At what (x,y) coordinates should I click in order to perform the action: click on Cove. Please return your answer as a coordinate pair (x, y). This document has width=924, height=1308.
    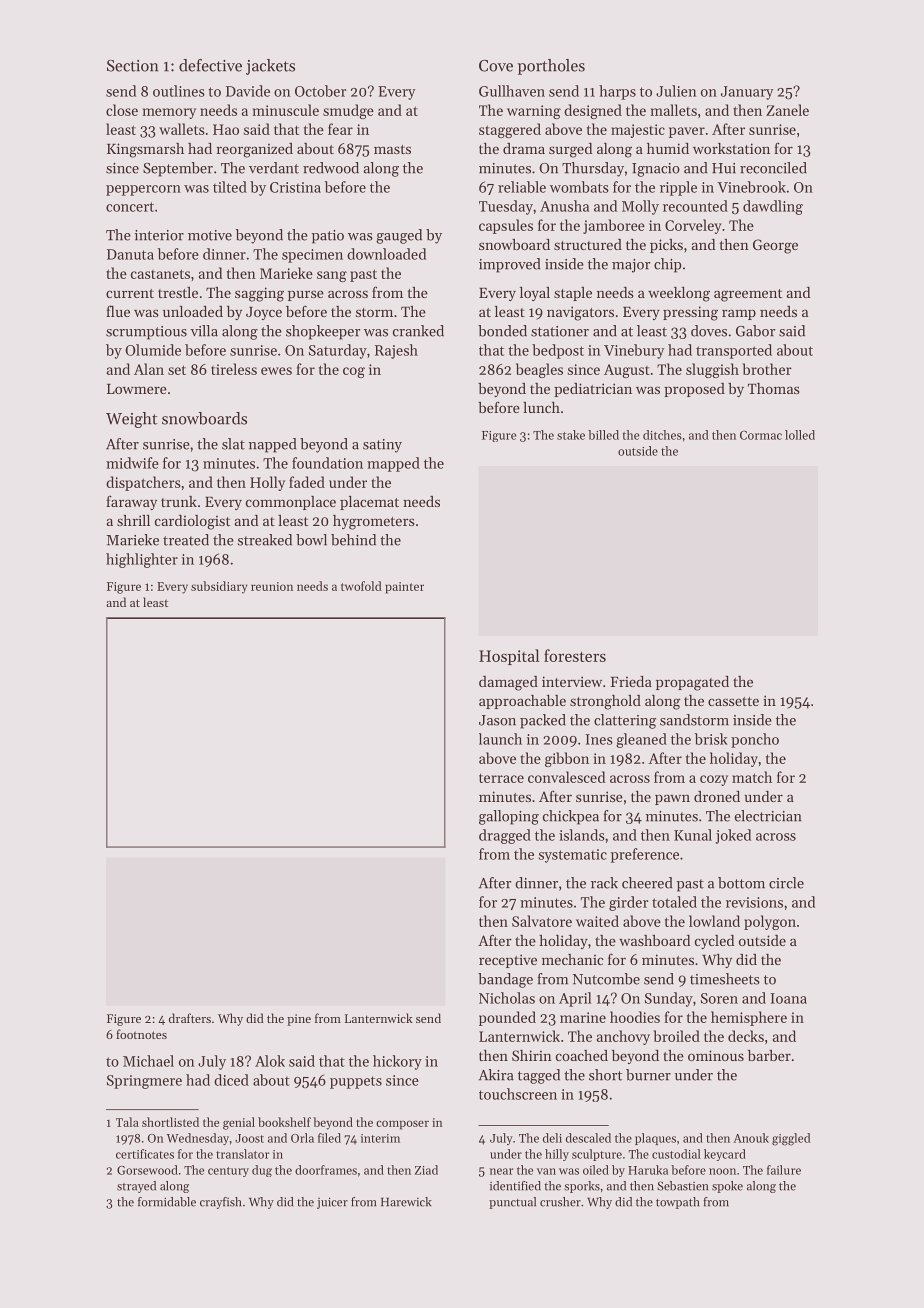
    Looking at the image, I should click on (496, 66).
